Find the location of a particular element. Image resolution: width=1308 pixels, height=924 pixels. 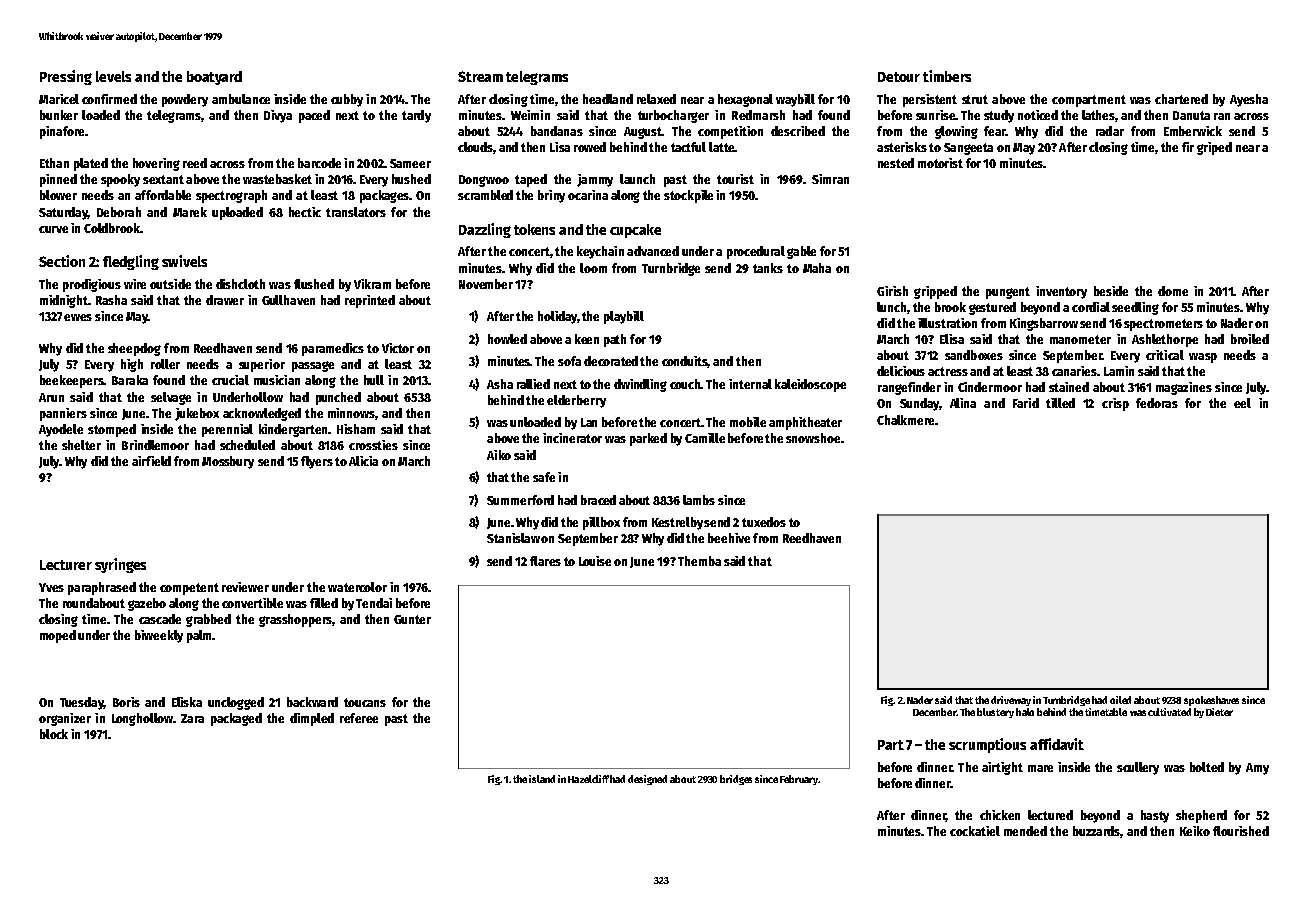

beside is located at coordinates (1111, 291).
